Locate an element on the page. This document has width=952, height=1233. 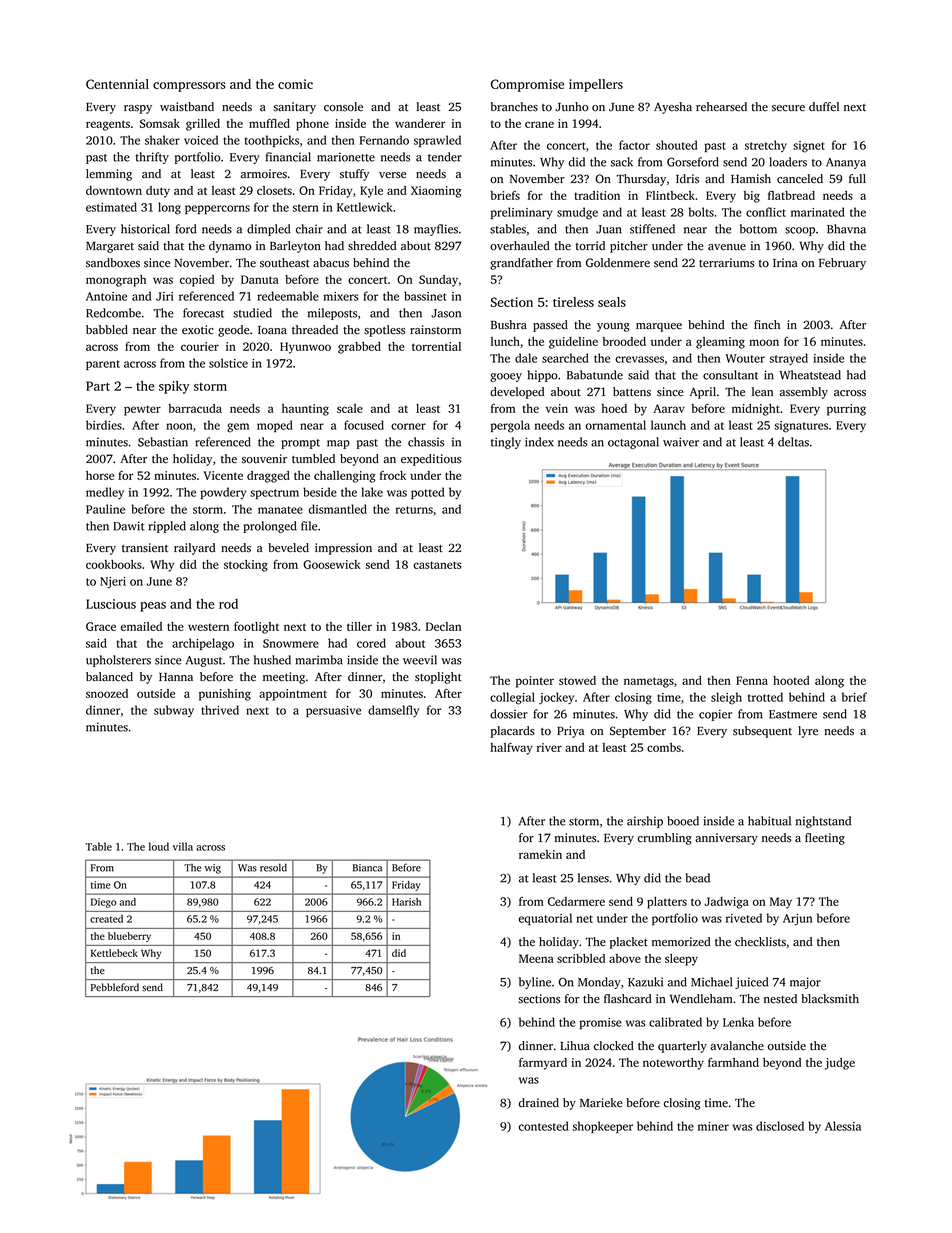
financial is located at coordinates (288, 157).
